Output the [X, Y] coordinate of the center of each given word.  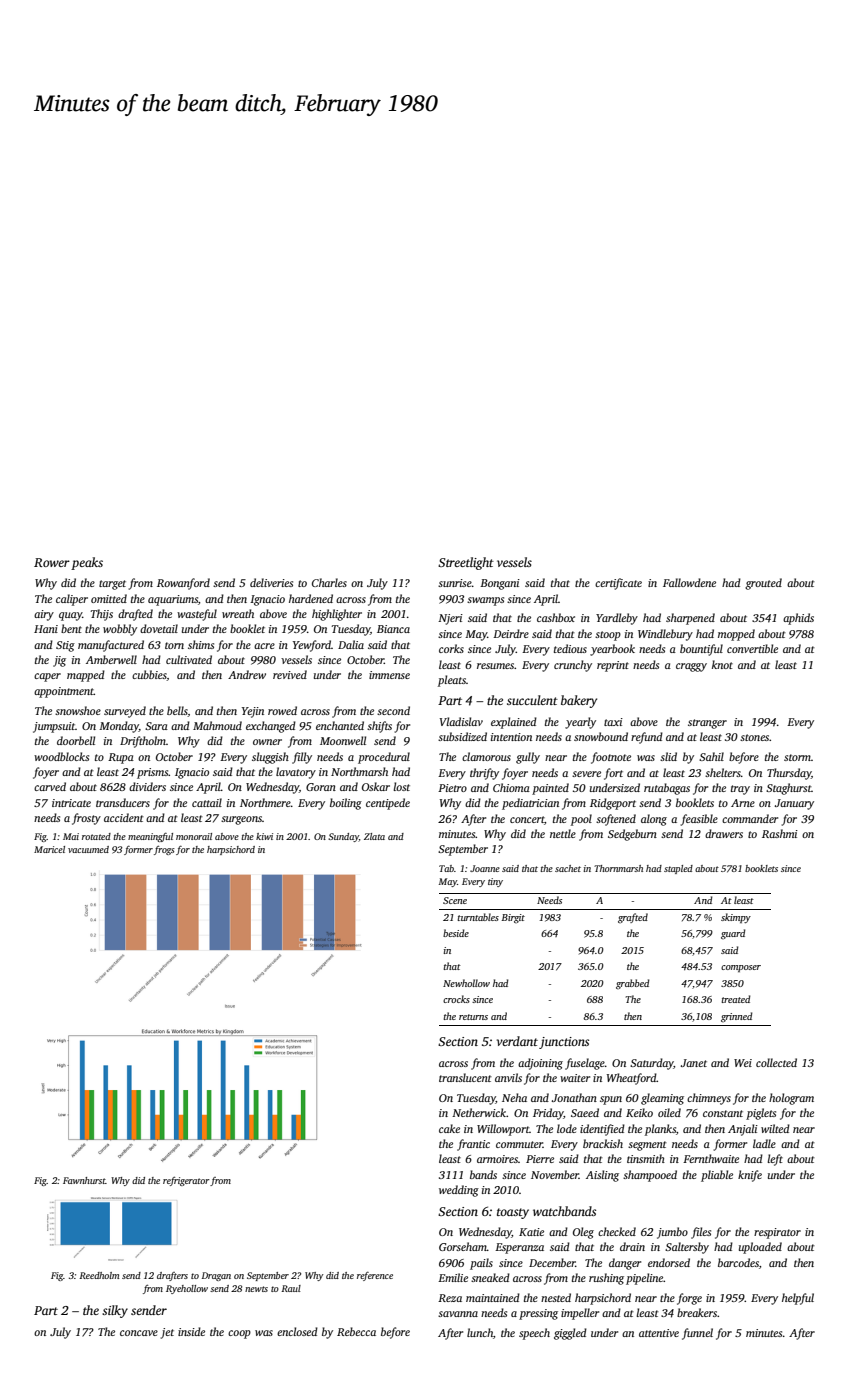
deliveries [271, 582]
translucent [465, 1077]
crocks [456, 999]
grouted [763, 584]
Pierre [540, 1159]
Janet [694, 1063]
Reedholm [99, 1275]
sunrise [455, 583]
